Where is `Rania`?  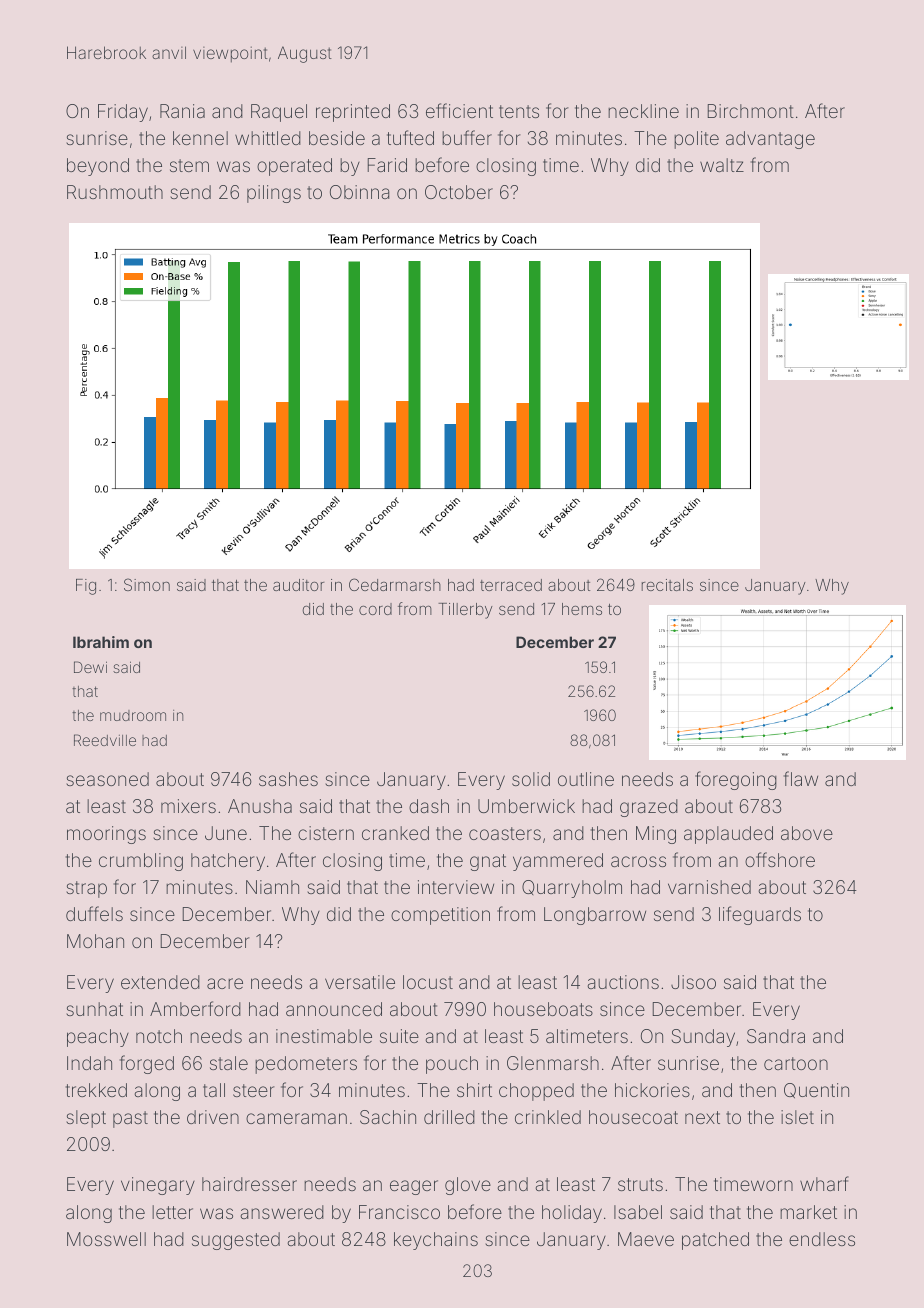 Rania is located at coordinates (182, 111).
